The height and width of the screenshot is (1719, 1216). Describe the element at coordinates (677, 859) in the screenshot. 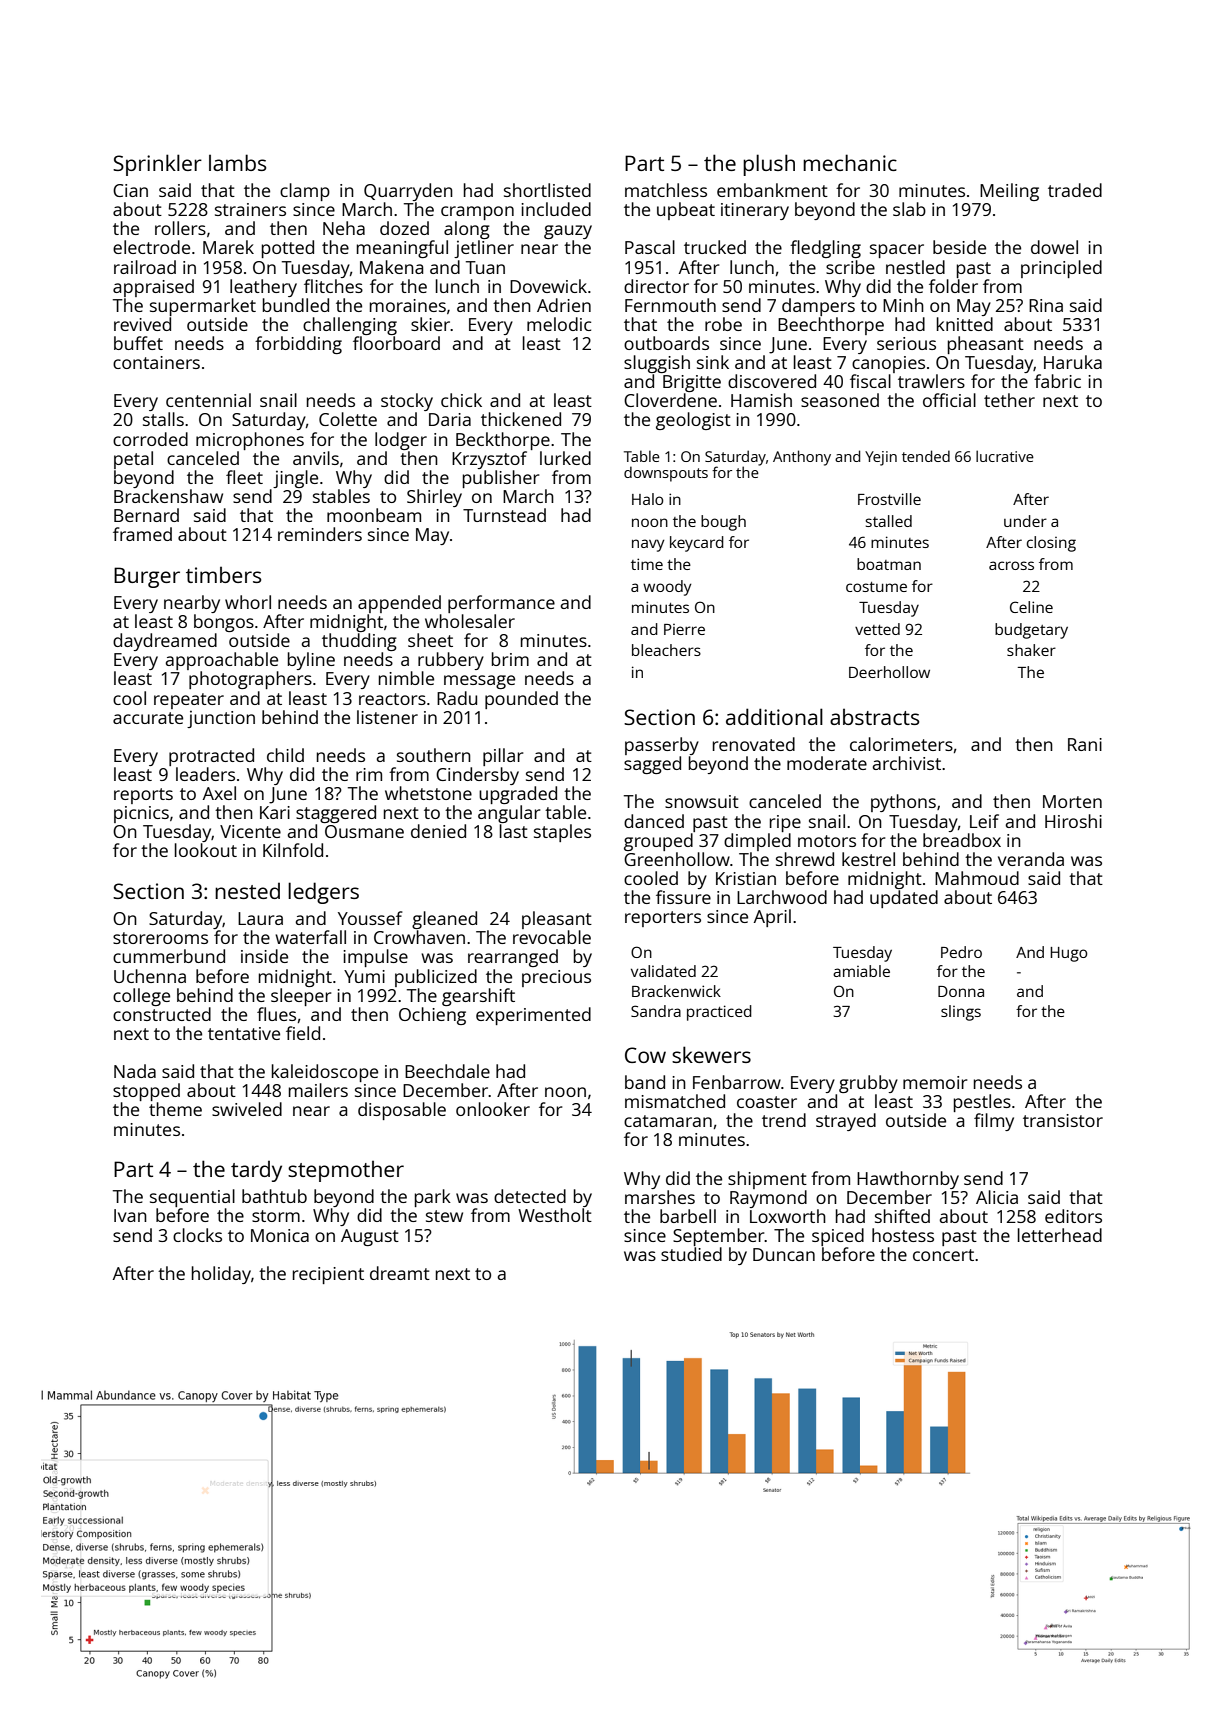

I see `Greenhollow` at that location.
